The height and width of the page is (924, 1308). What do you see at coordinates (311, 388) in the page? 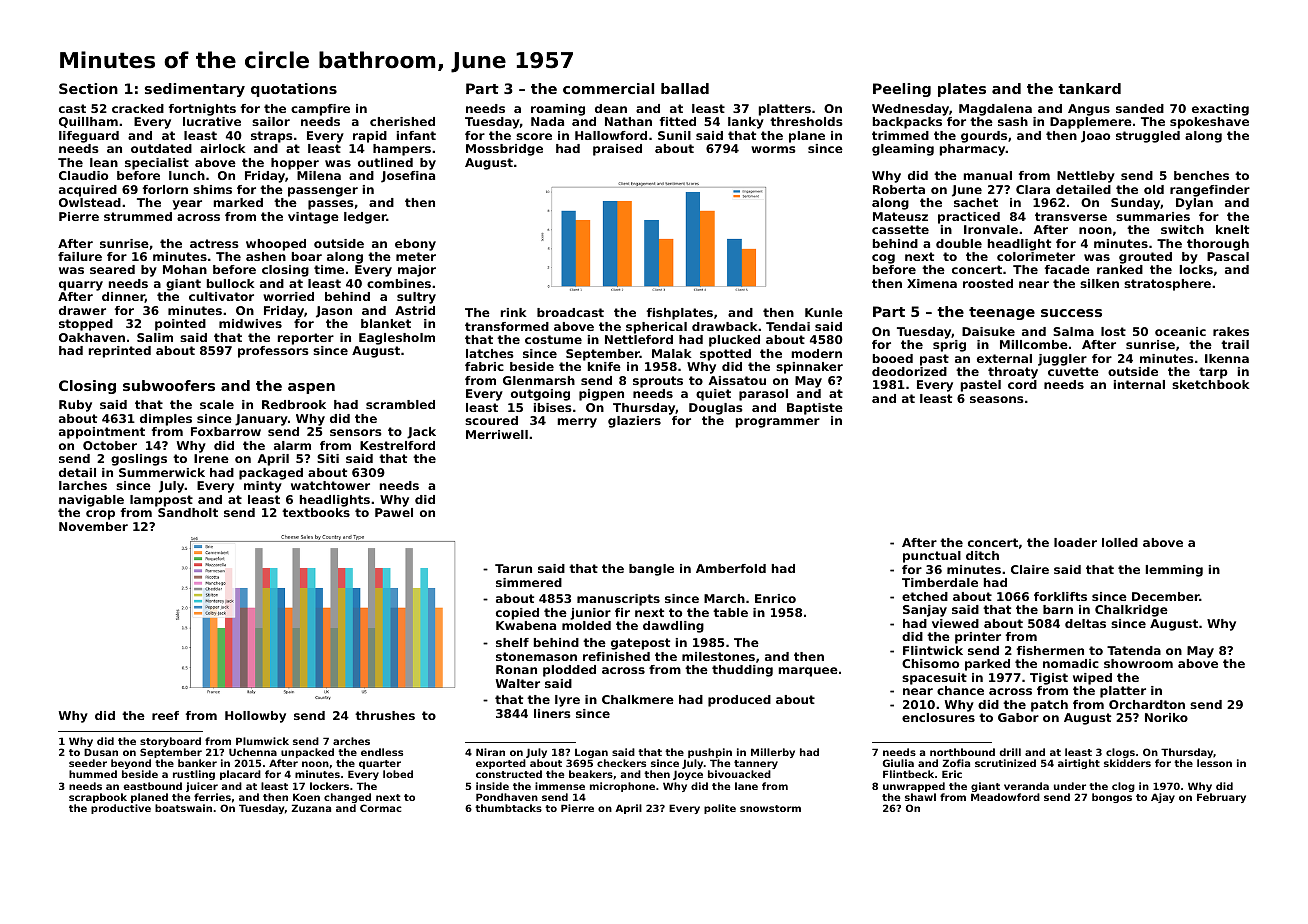
I see `aspen` at bounding box center [311, 388].
